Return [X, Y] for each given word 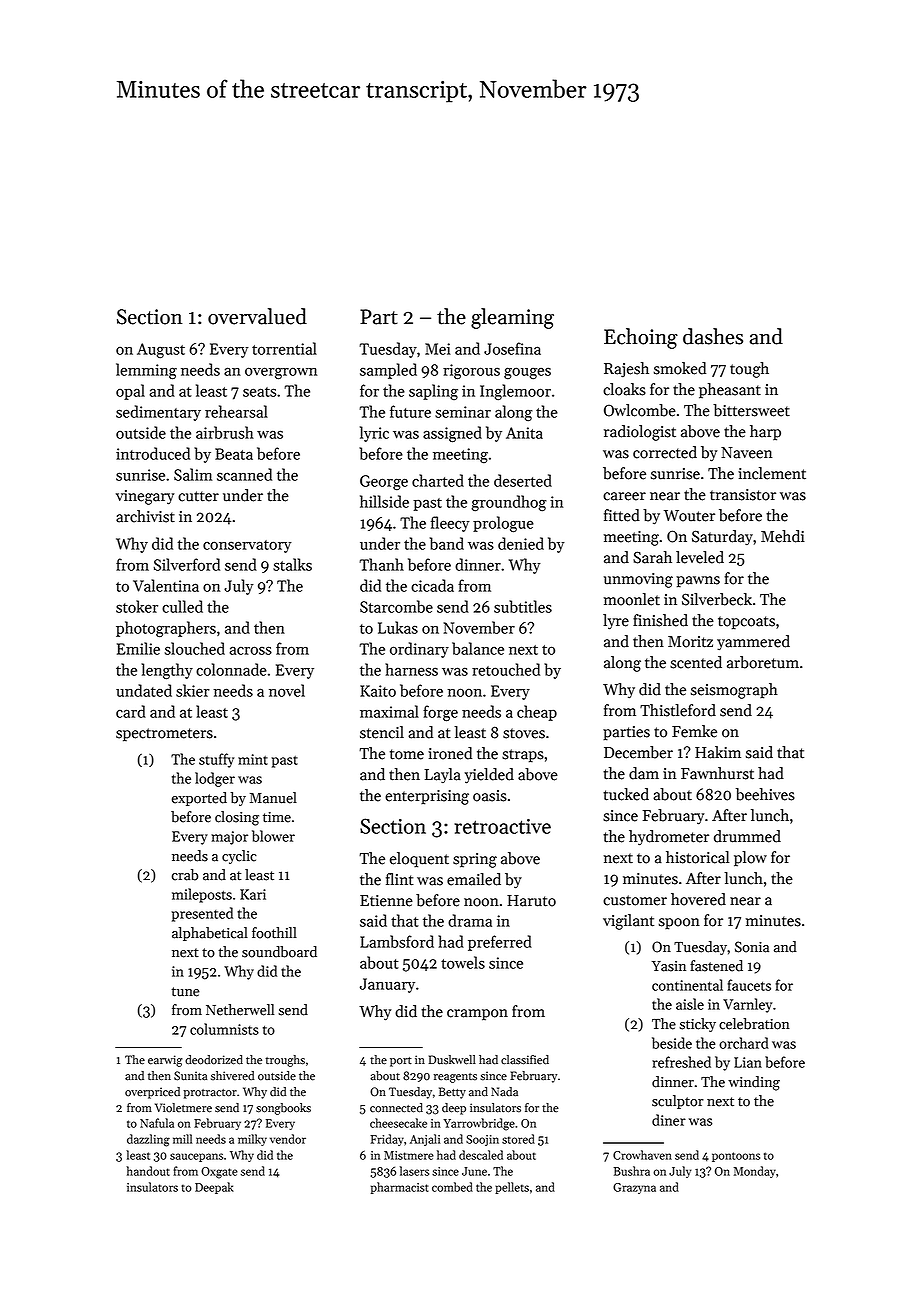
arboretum [763, 662]
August [161, 350]
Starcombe [396, 606]
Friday [387, 1140]
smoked [680, 368]
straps [523, 756]
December [638, 752]
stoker [137, 606]
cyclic [239, 857]
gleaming [512, 318]
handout [148, 1171]
